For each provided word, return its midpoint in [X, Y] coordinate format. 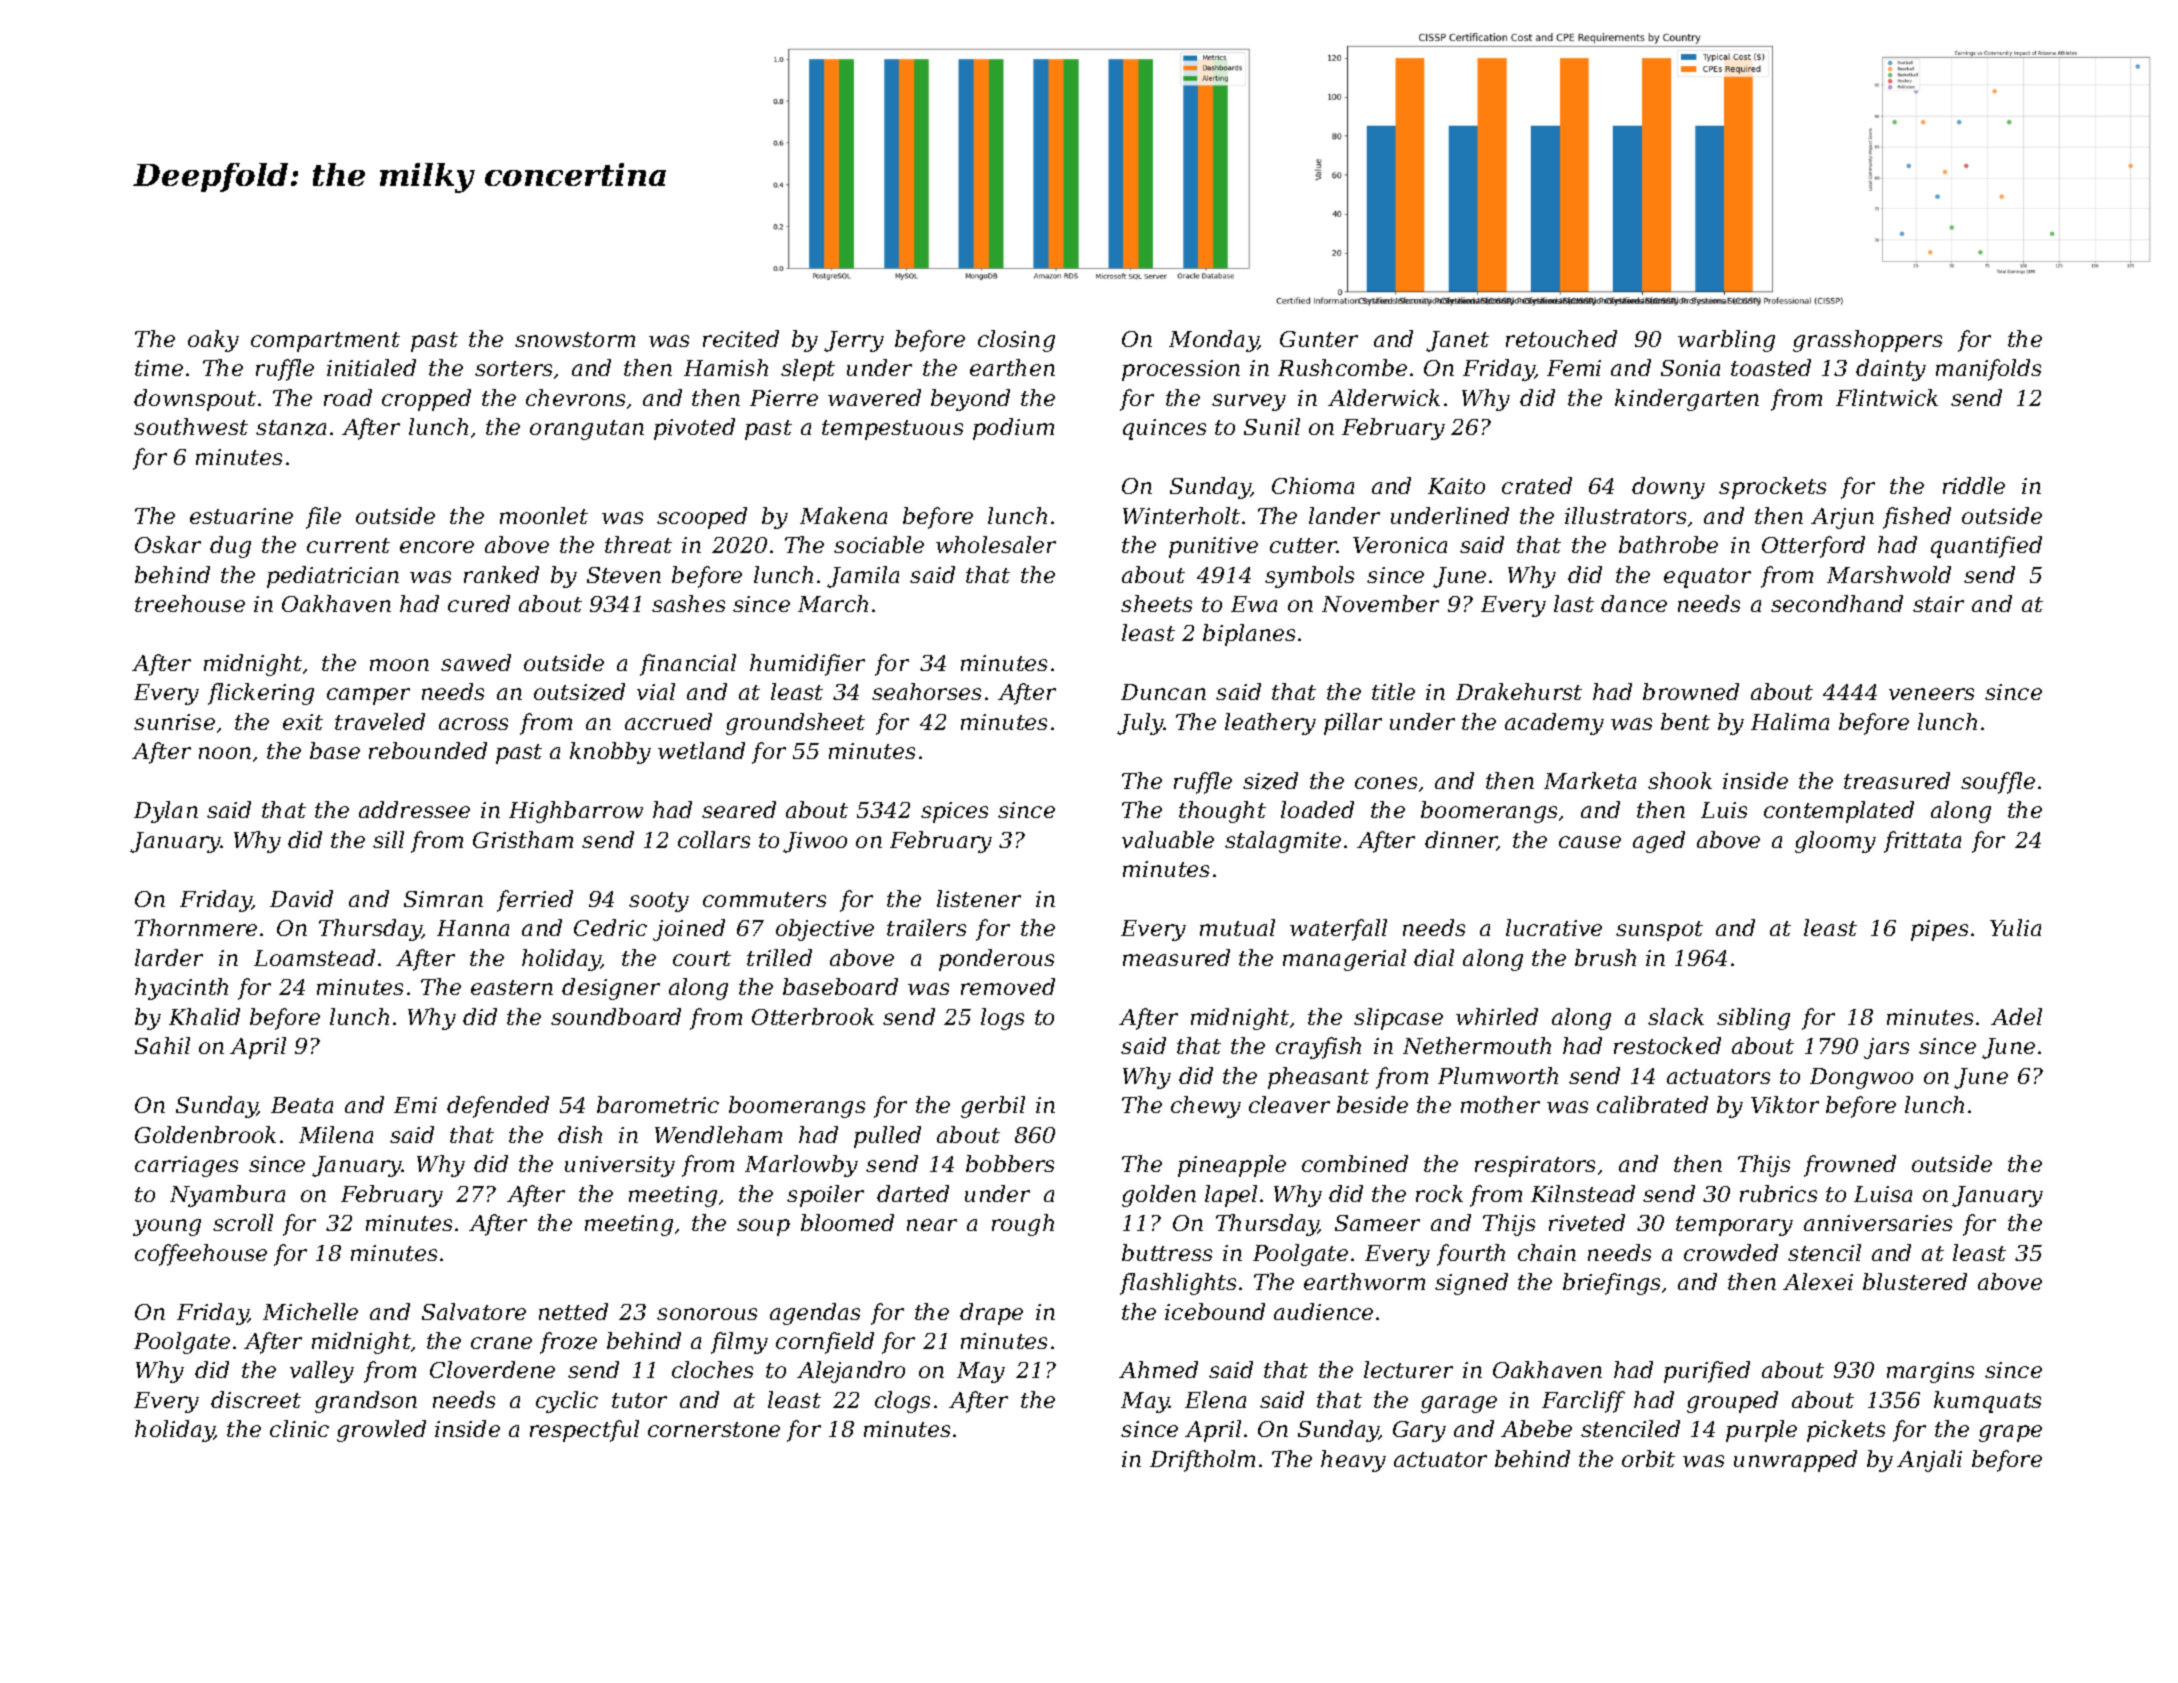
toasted [1771, 367]
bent [1685, 721]
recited [741, 338]
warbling [1726, 341]
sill [388, 839]
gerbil [993, 1107]
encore [437, 547]
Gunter [1319, 339]
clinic [299, 1428]
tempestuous [892, 430]
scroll [243, 1222]
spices [954, 812]
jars [1886, 1048]
